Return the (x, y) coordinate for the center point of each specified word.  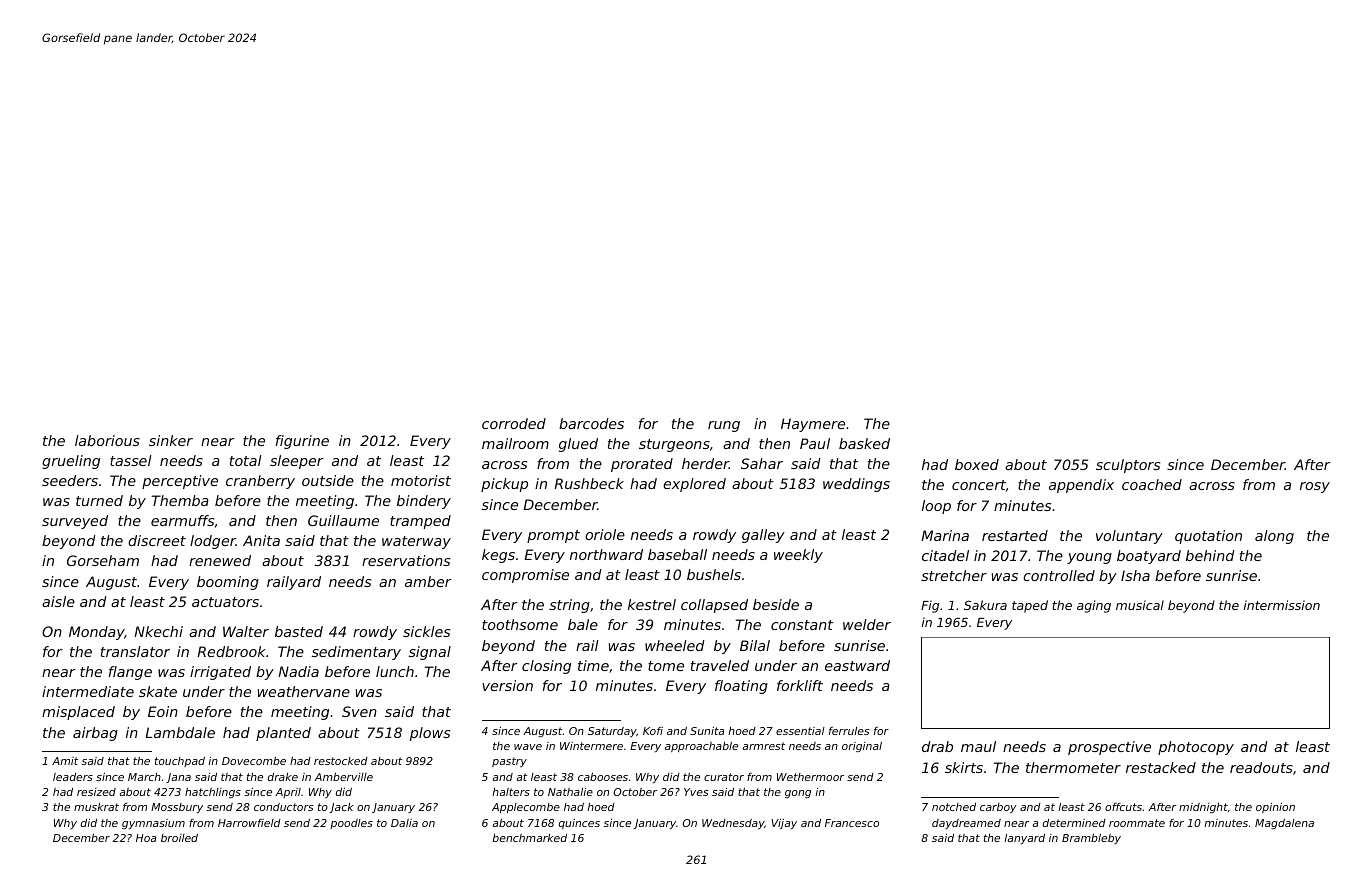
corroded (514, 423)
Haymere (813, 425)
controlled (1059, 575)
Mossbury (177, 808)
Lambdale (180, 732)
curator (724, 777)
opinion (1275, 808)
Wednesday (733, 824)
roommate (1137, 823)
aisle (58, 601)
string (569, 606)
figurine (302, 442)
